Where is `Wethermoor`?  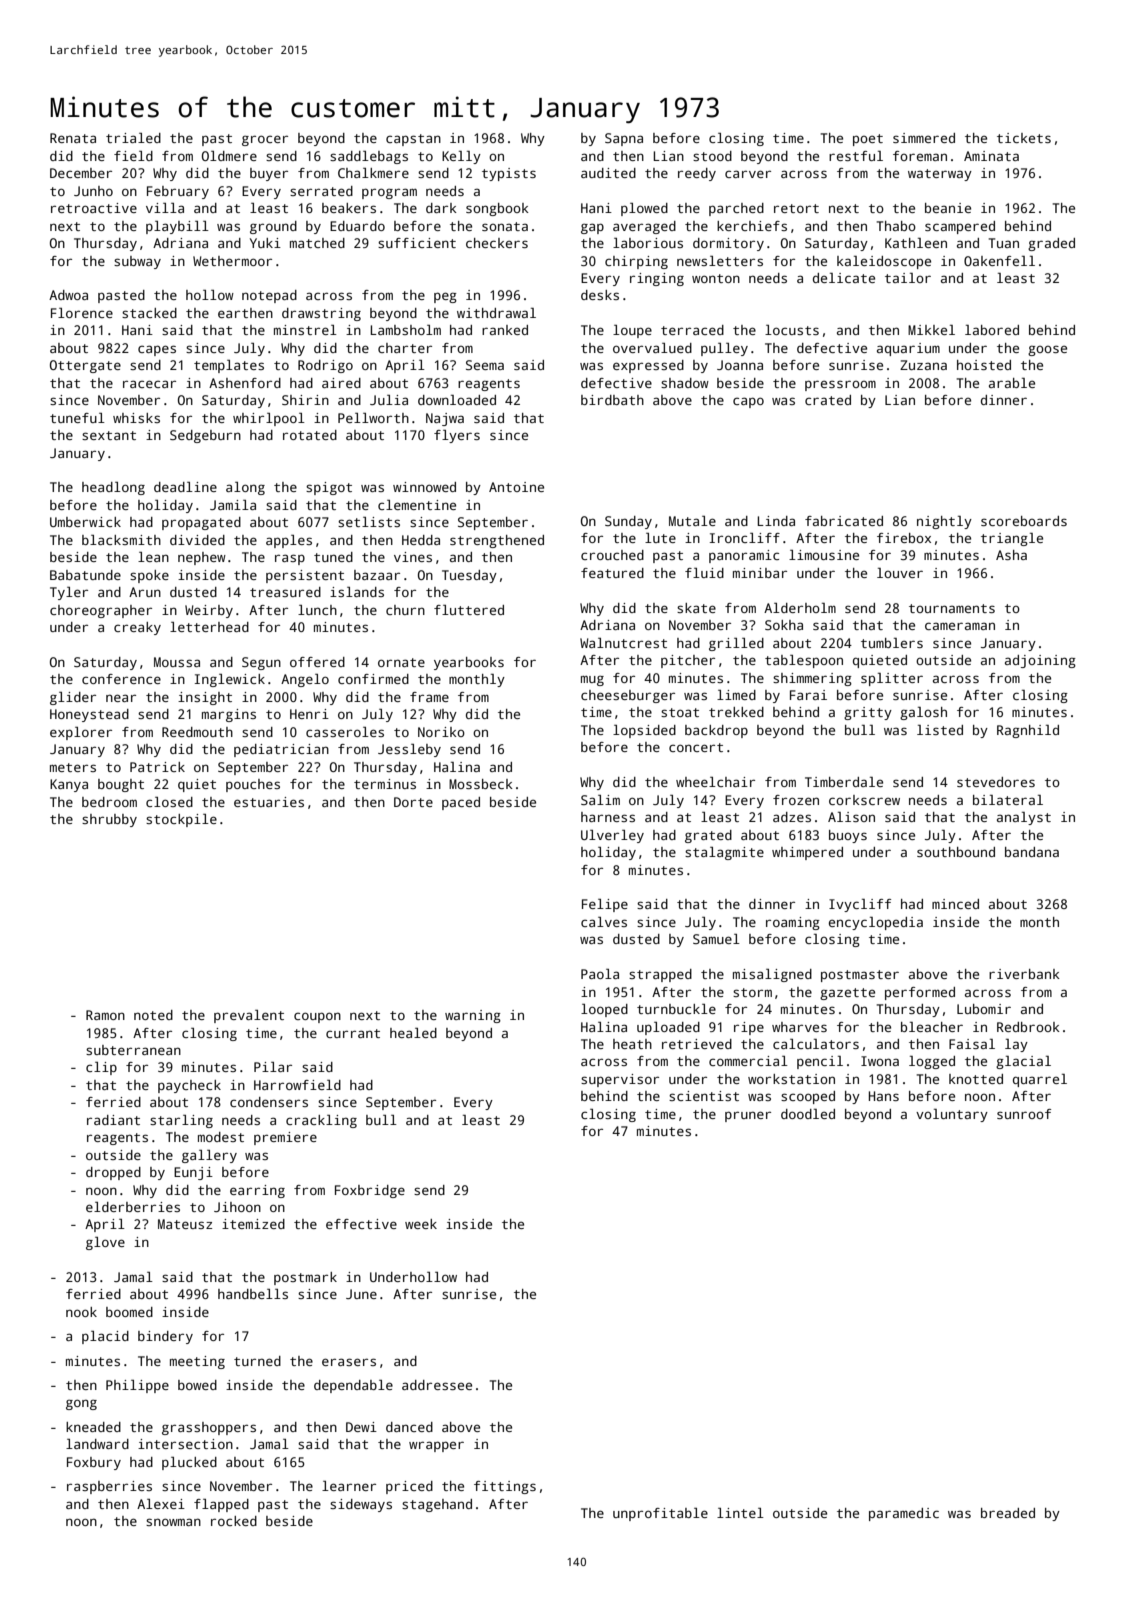 Wethermoor is located at coordinates (232, 261).
